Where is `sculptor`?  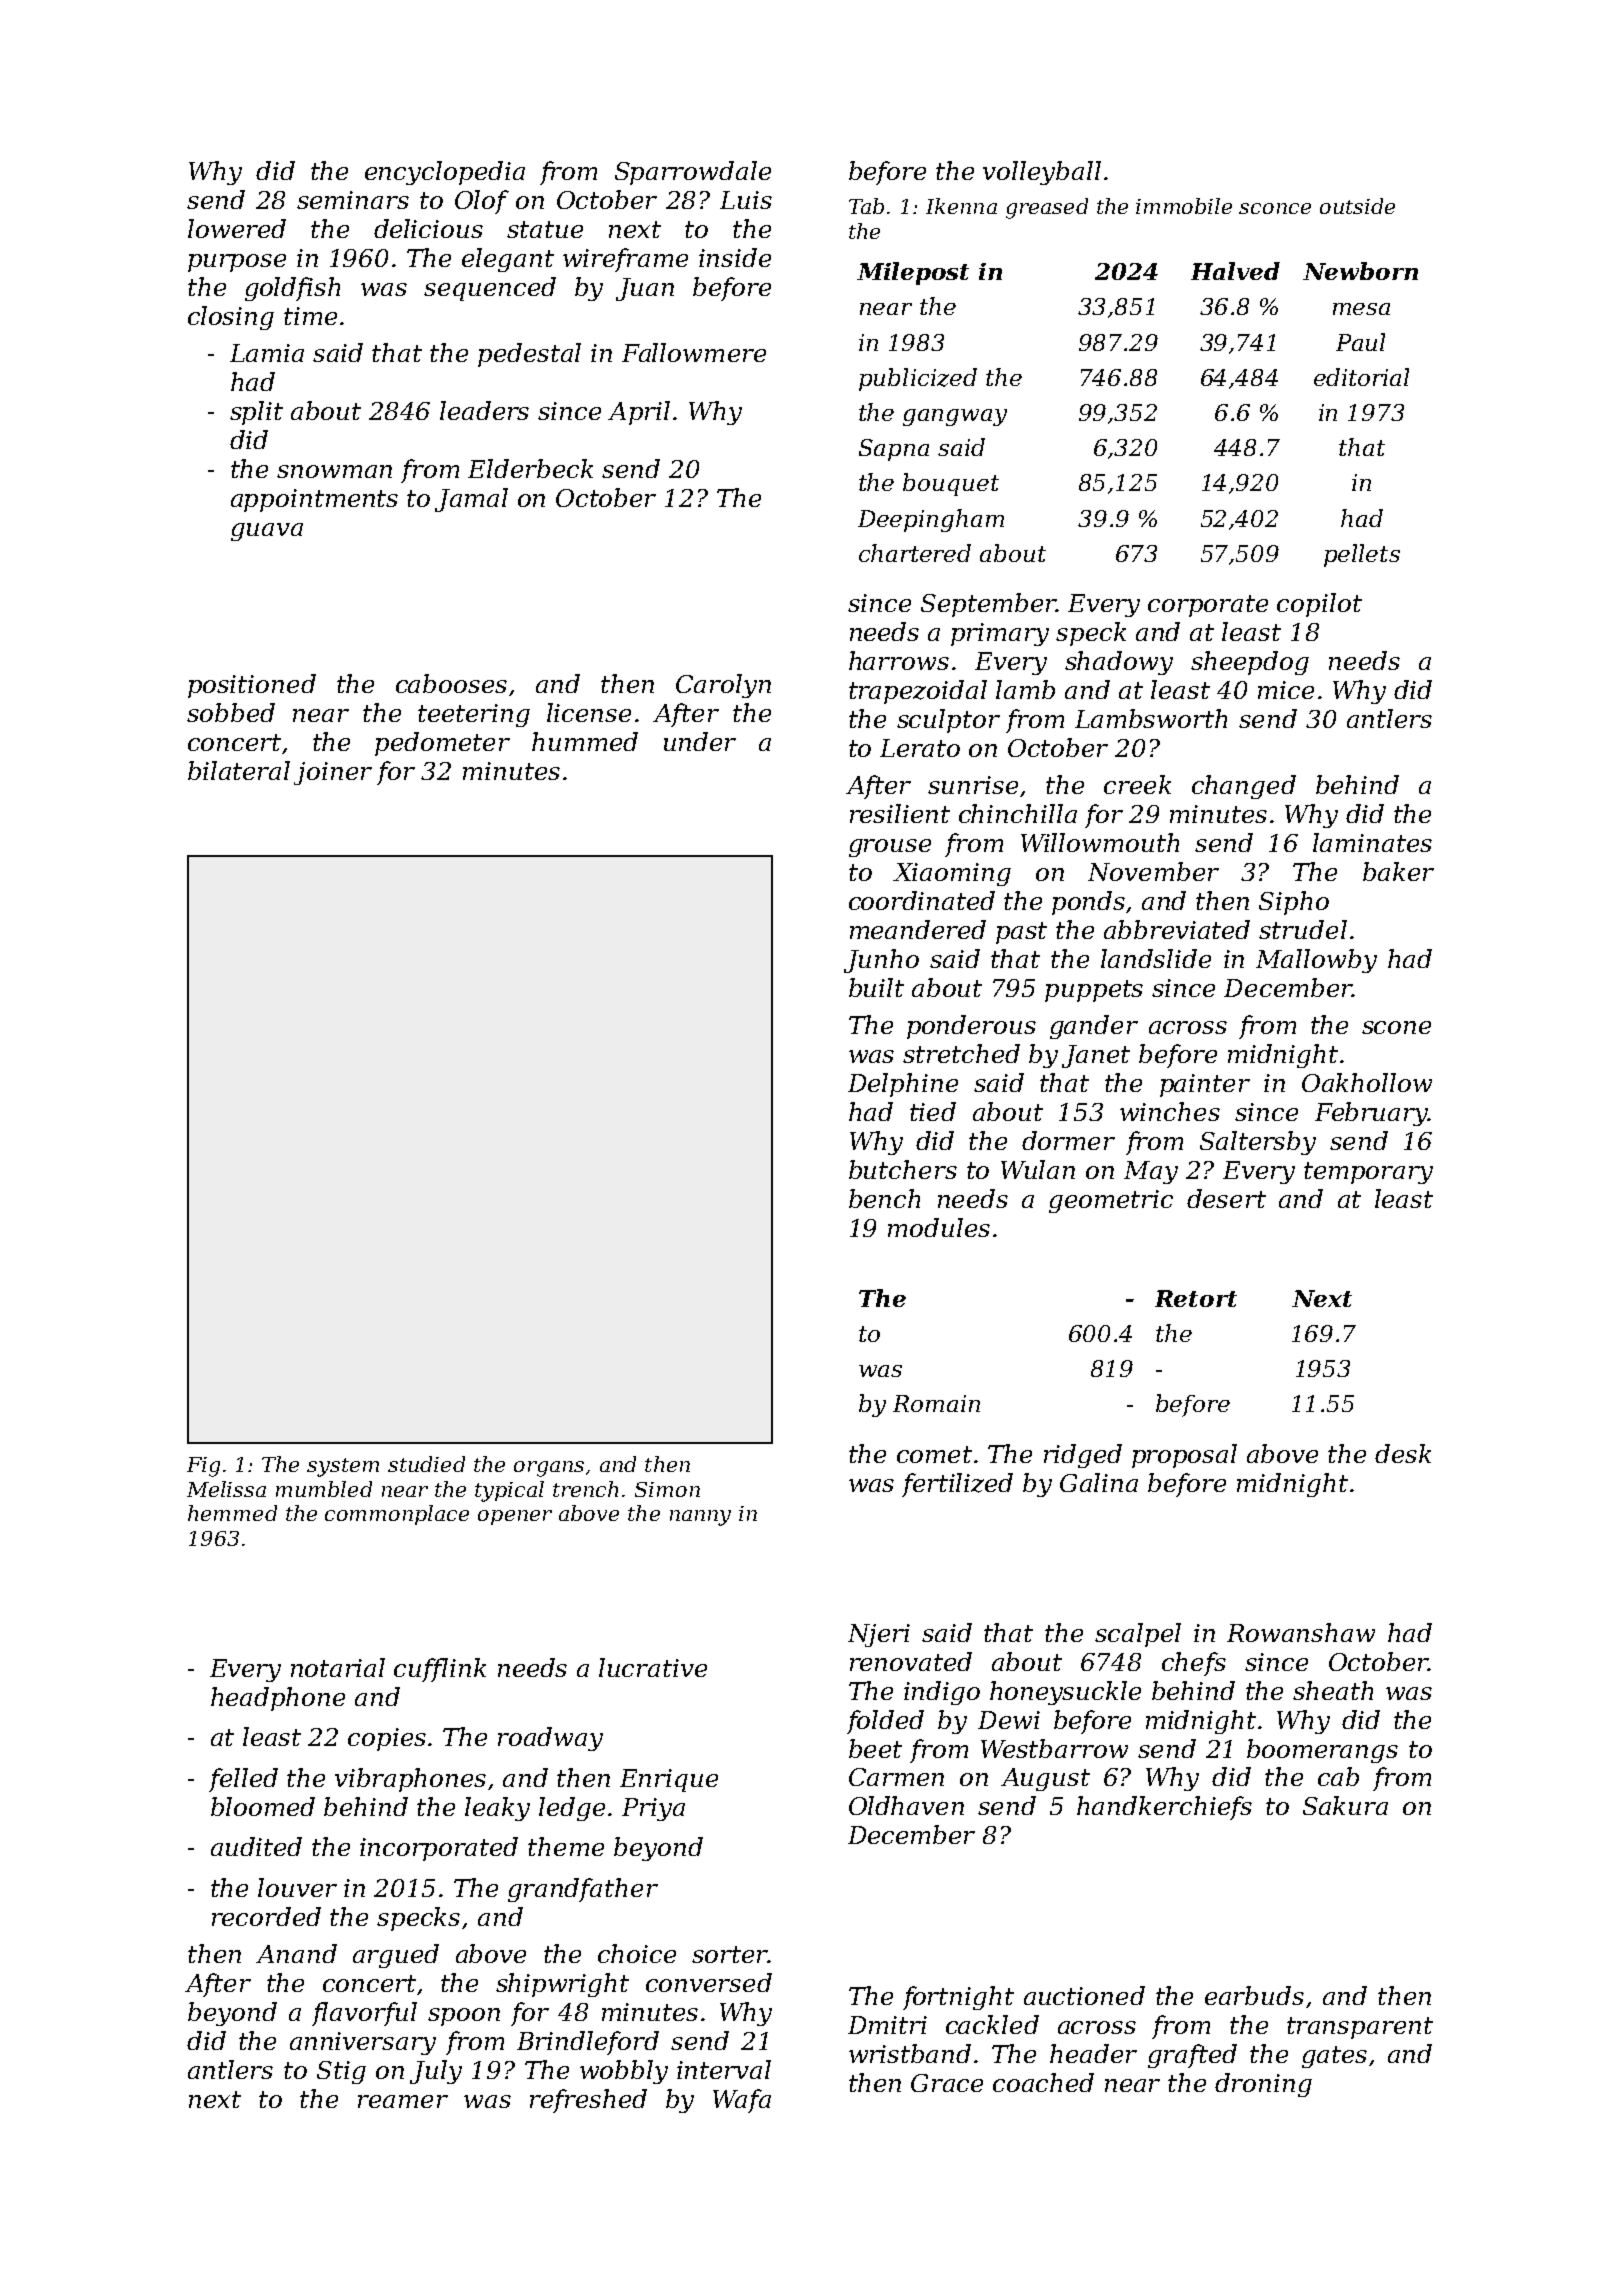
sculptor is located at coordinates (948, 721).
